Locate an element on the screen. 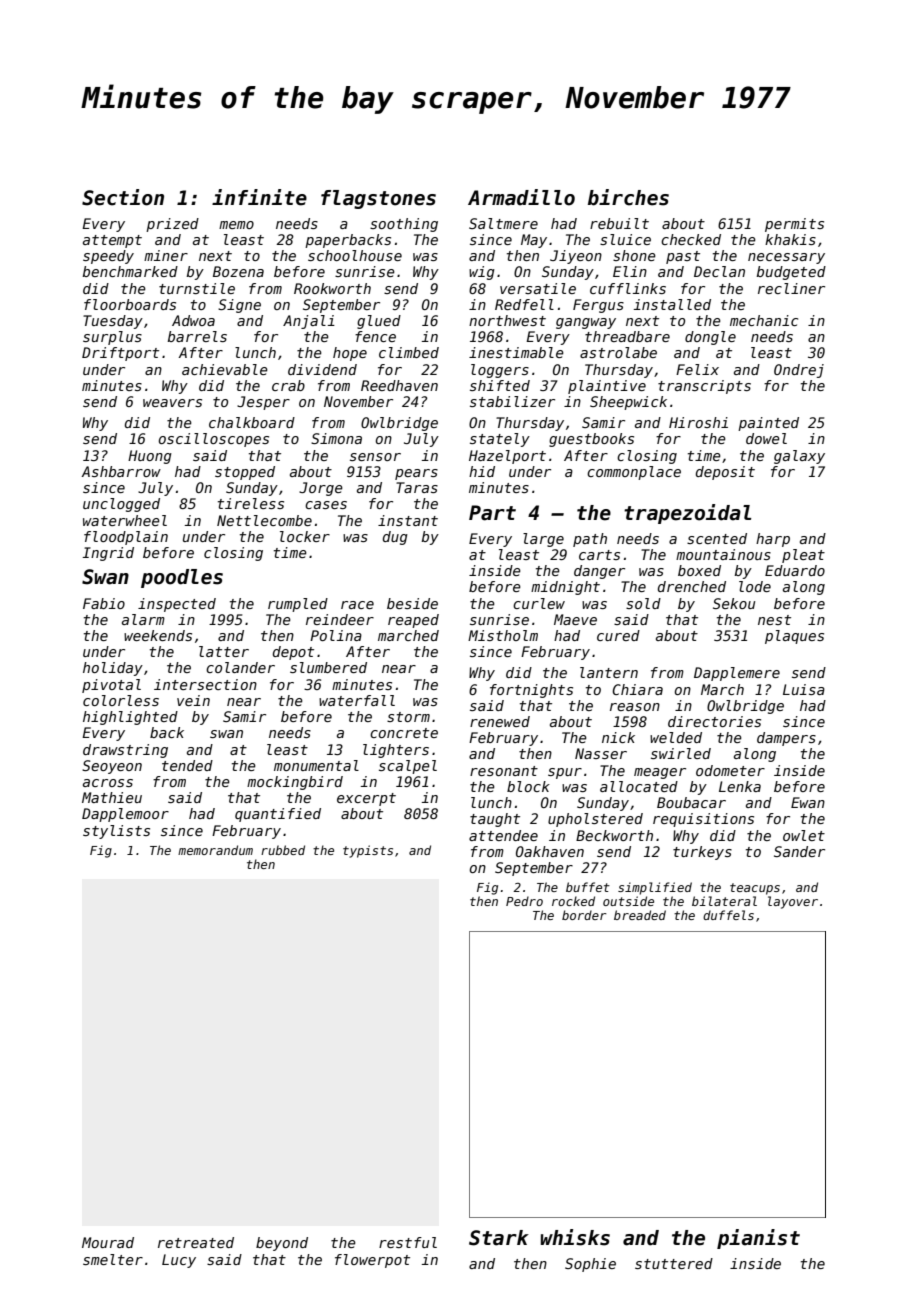  infinite is located at coordinates (259, 197).
